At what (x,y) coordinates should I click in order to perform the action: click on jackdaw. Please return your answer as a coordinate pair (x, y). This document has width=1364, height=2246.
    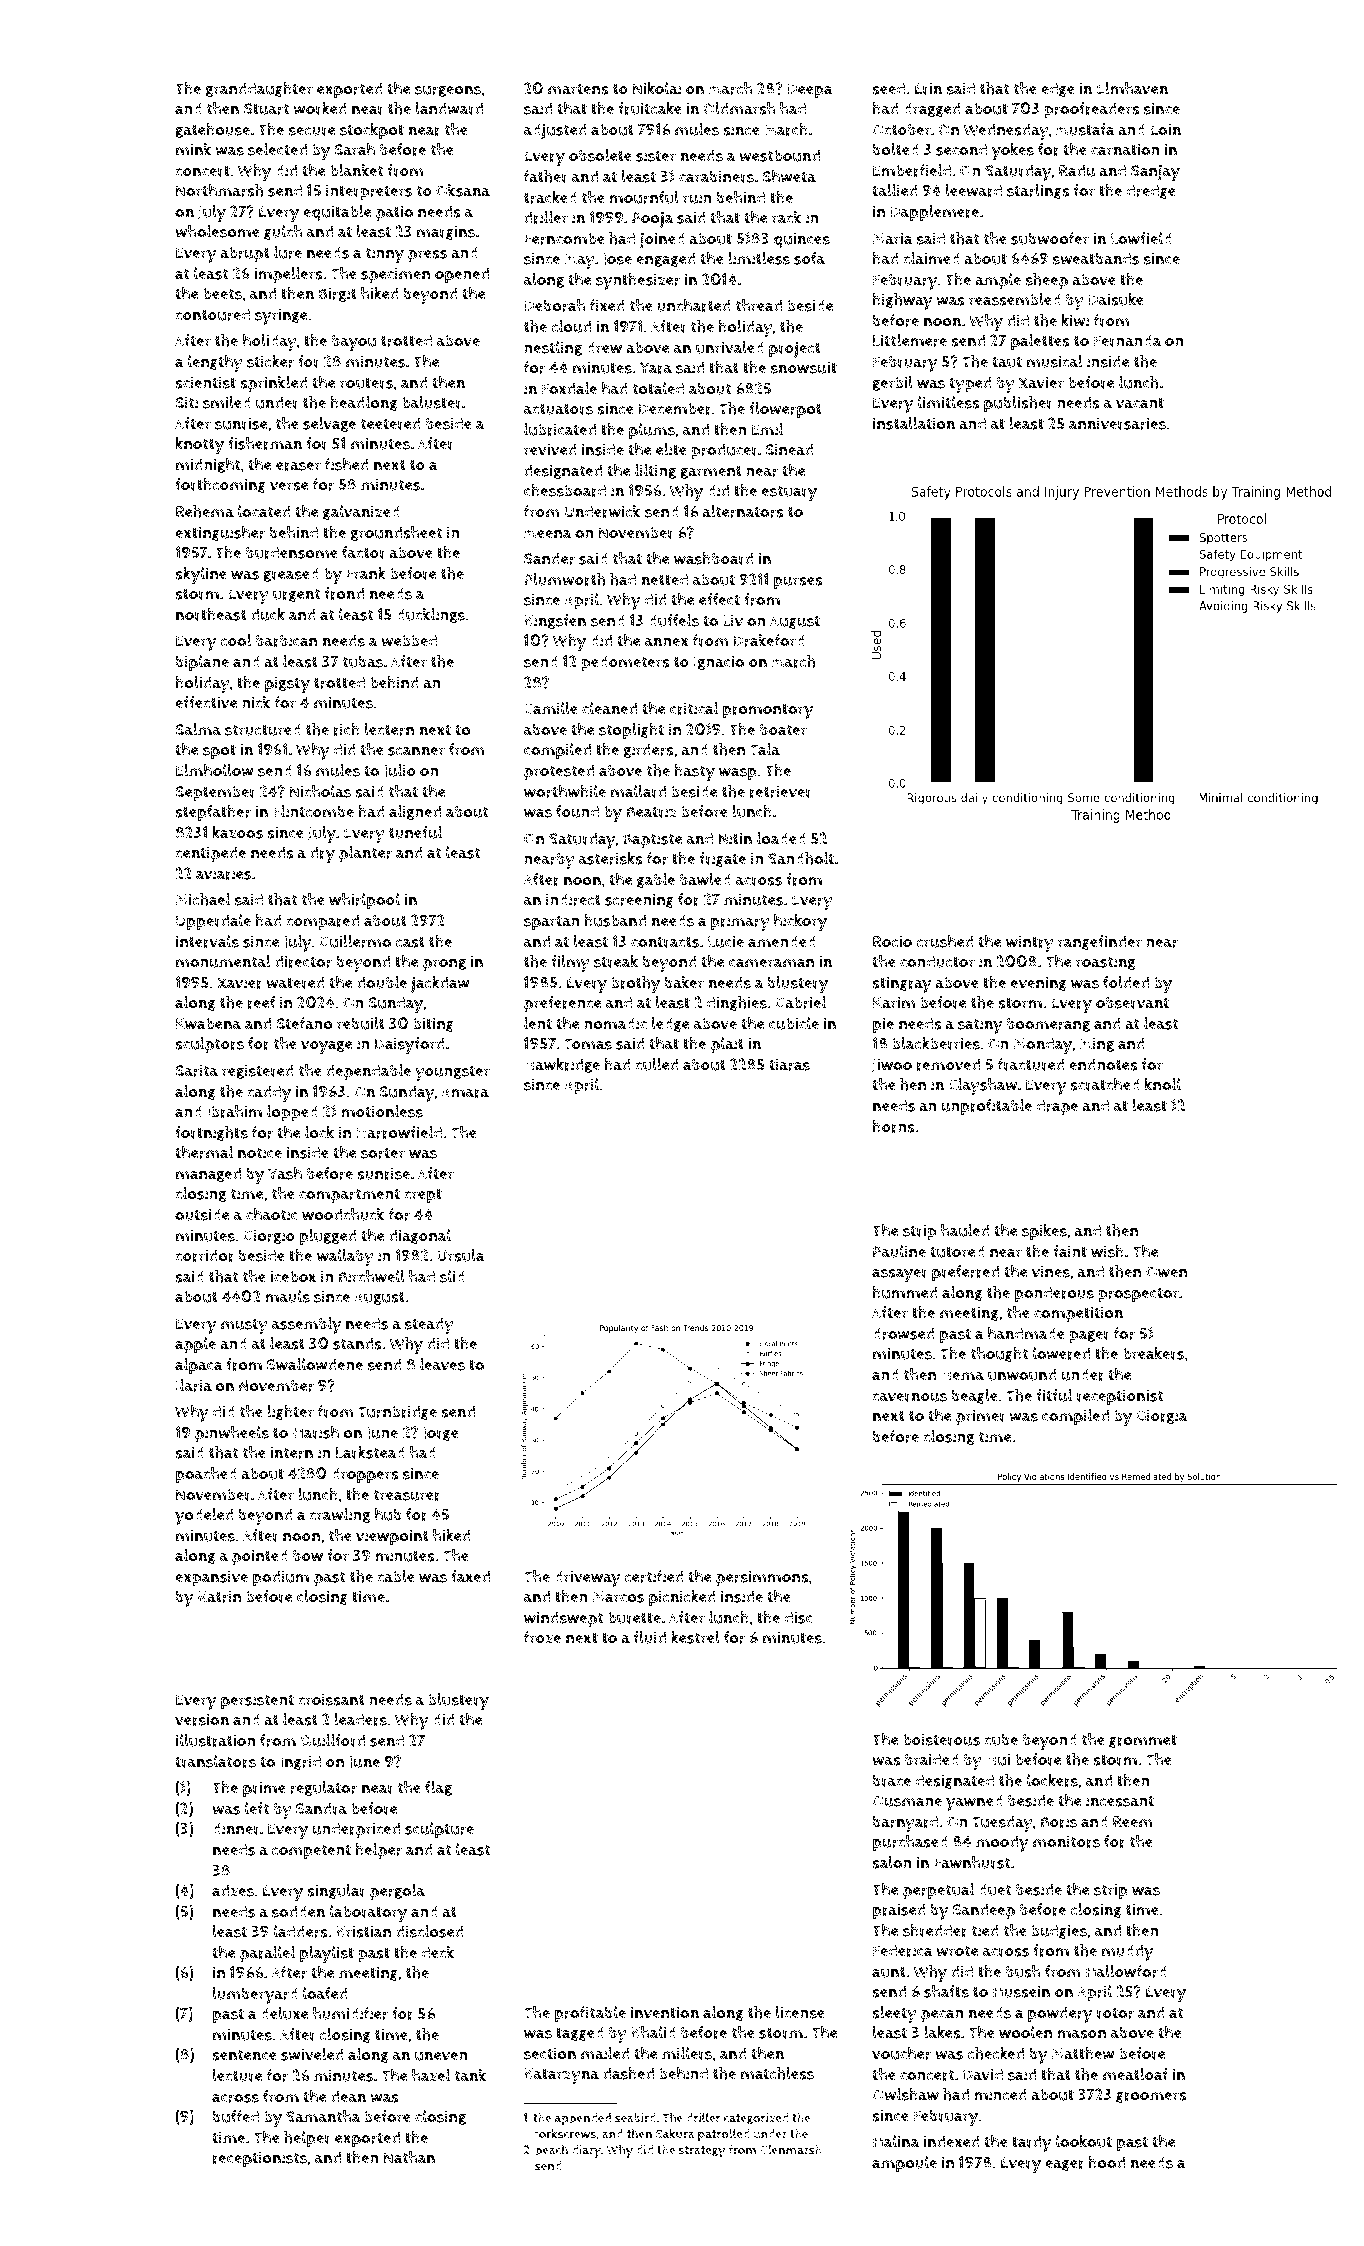
    Looking at the image, I should click on (440, 984).
